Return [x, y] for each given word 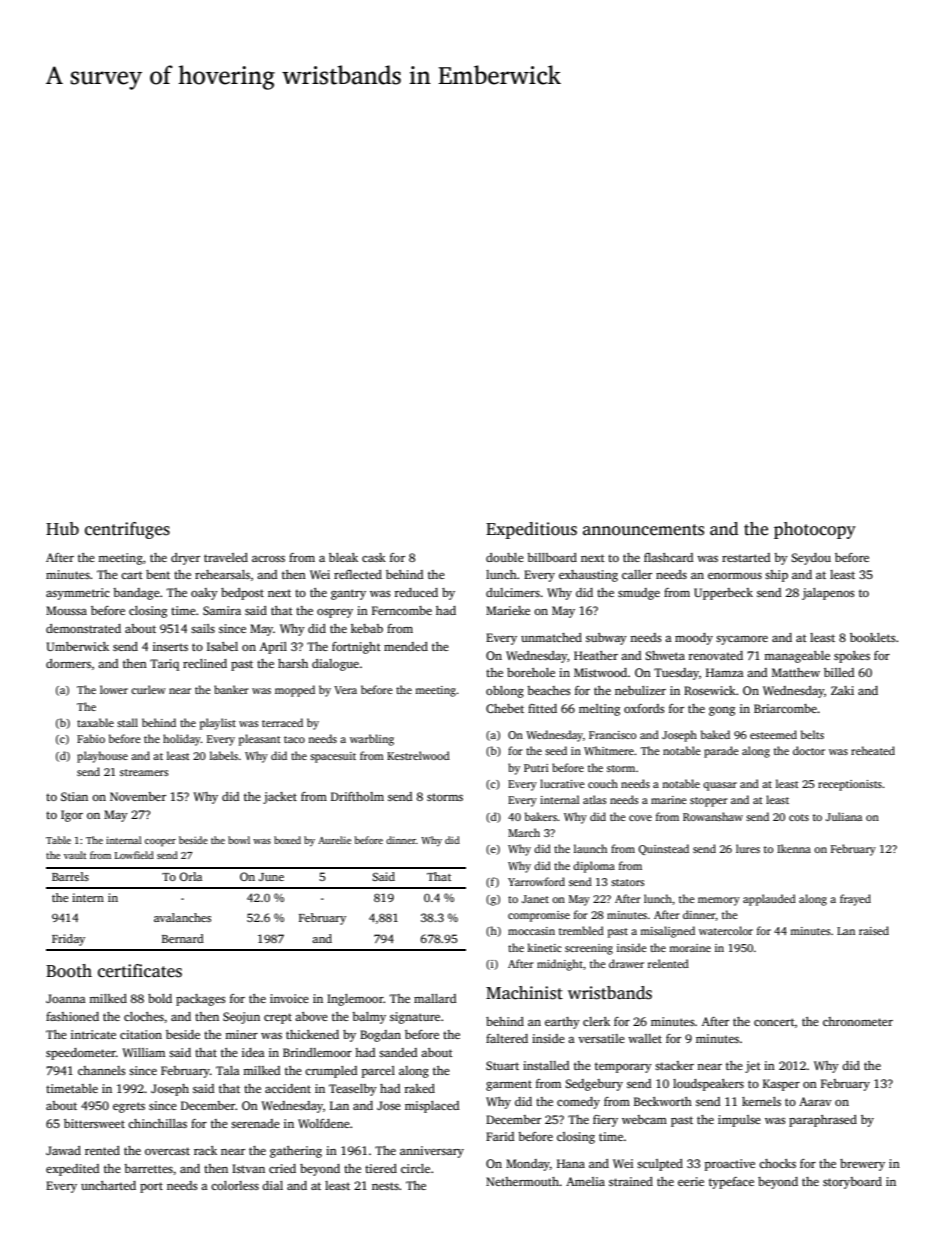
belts [812, 734]
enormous [735, 576]
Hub [62, 529]
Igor [72, 816]
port [151, 1187]
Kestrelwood [418, 755]
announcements [643, 530]
